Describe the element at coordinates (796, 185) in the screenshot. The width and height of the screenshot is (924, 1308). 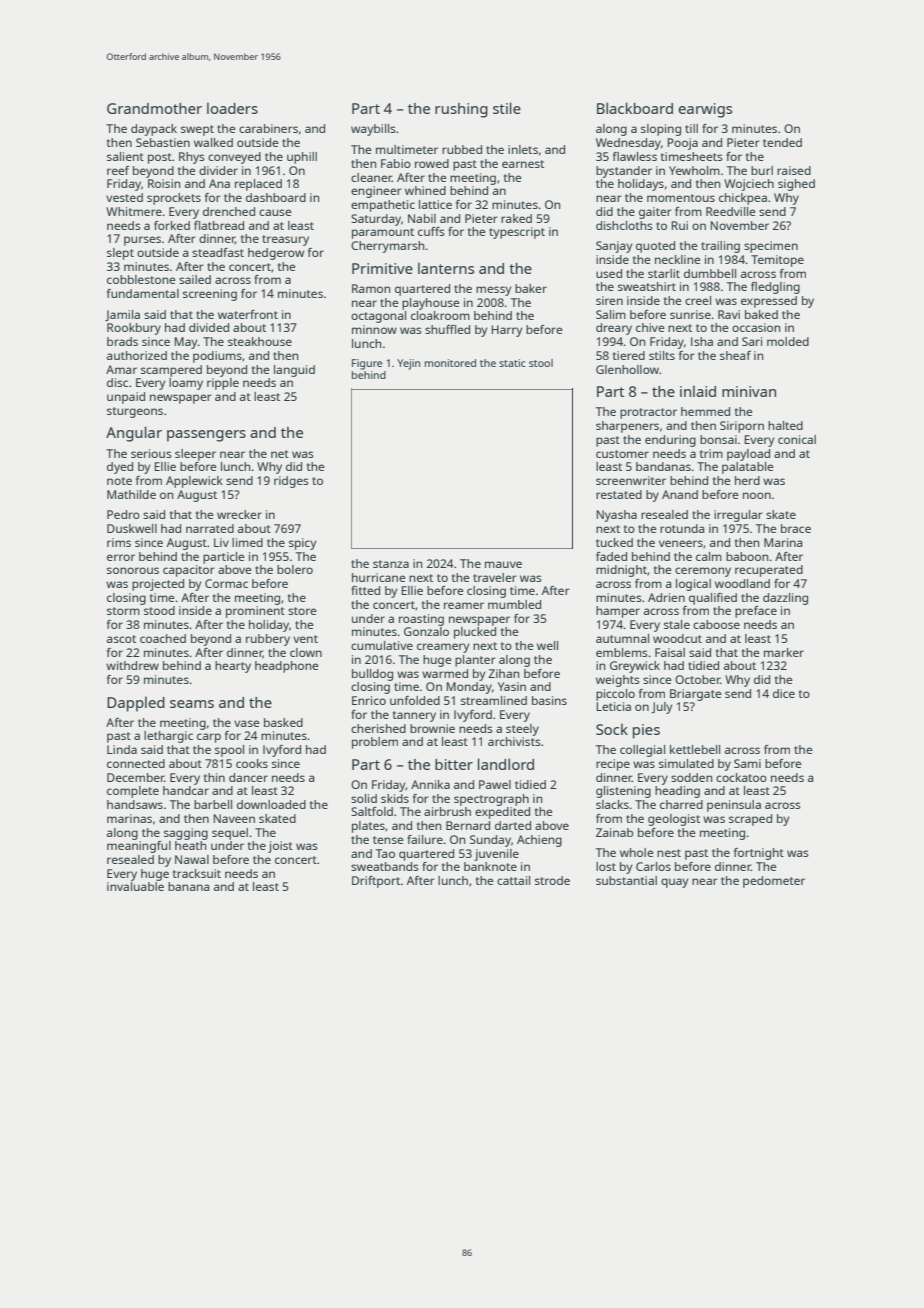
I see `sighed` at that location.
